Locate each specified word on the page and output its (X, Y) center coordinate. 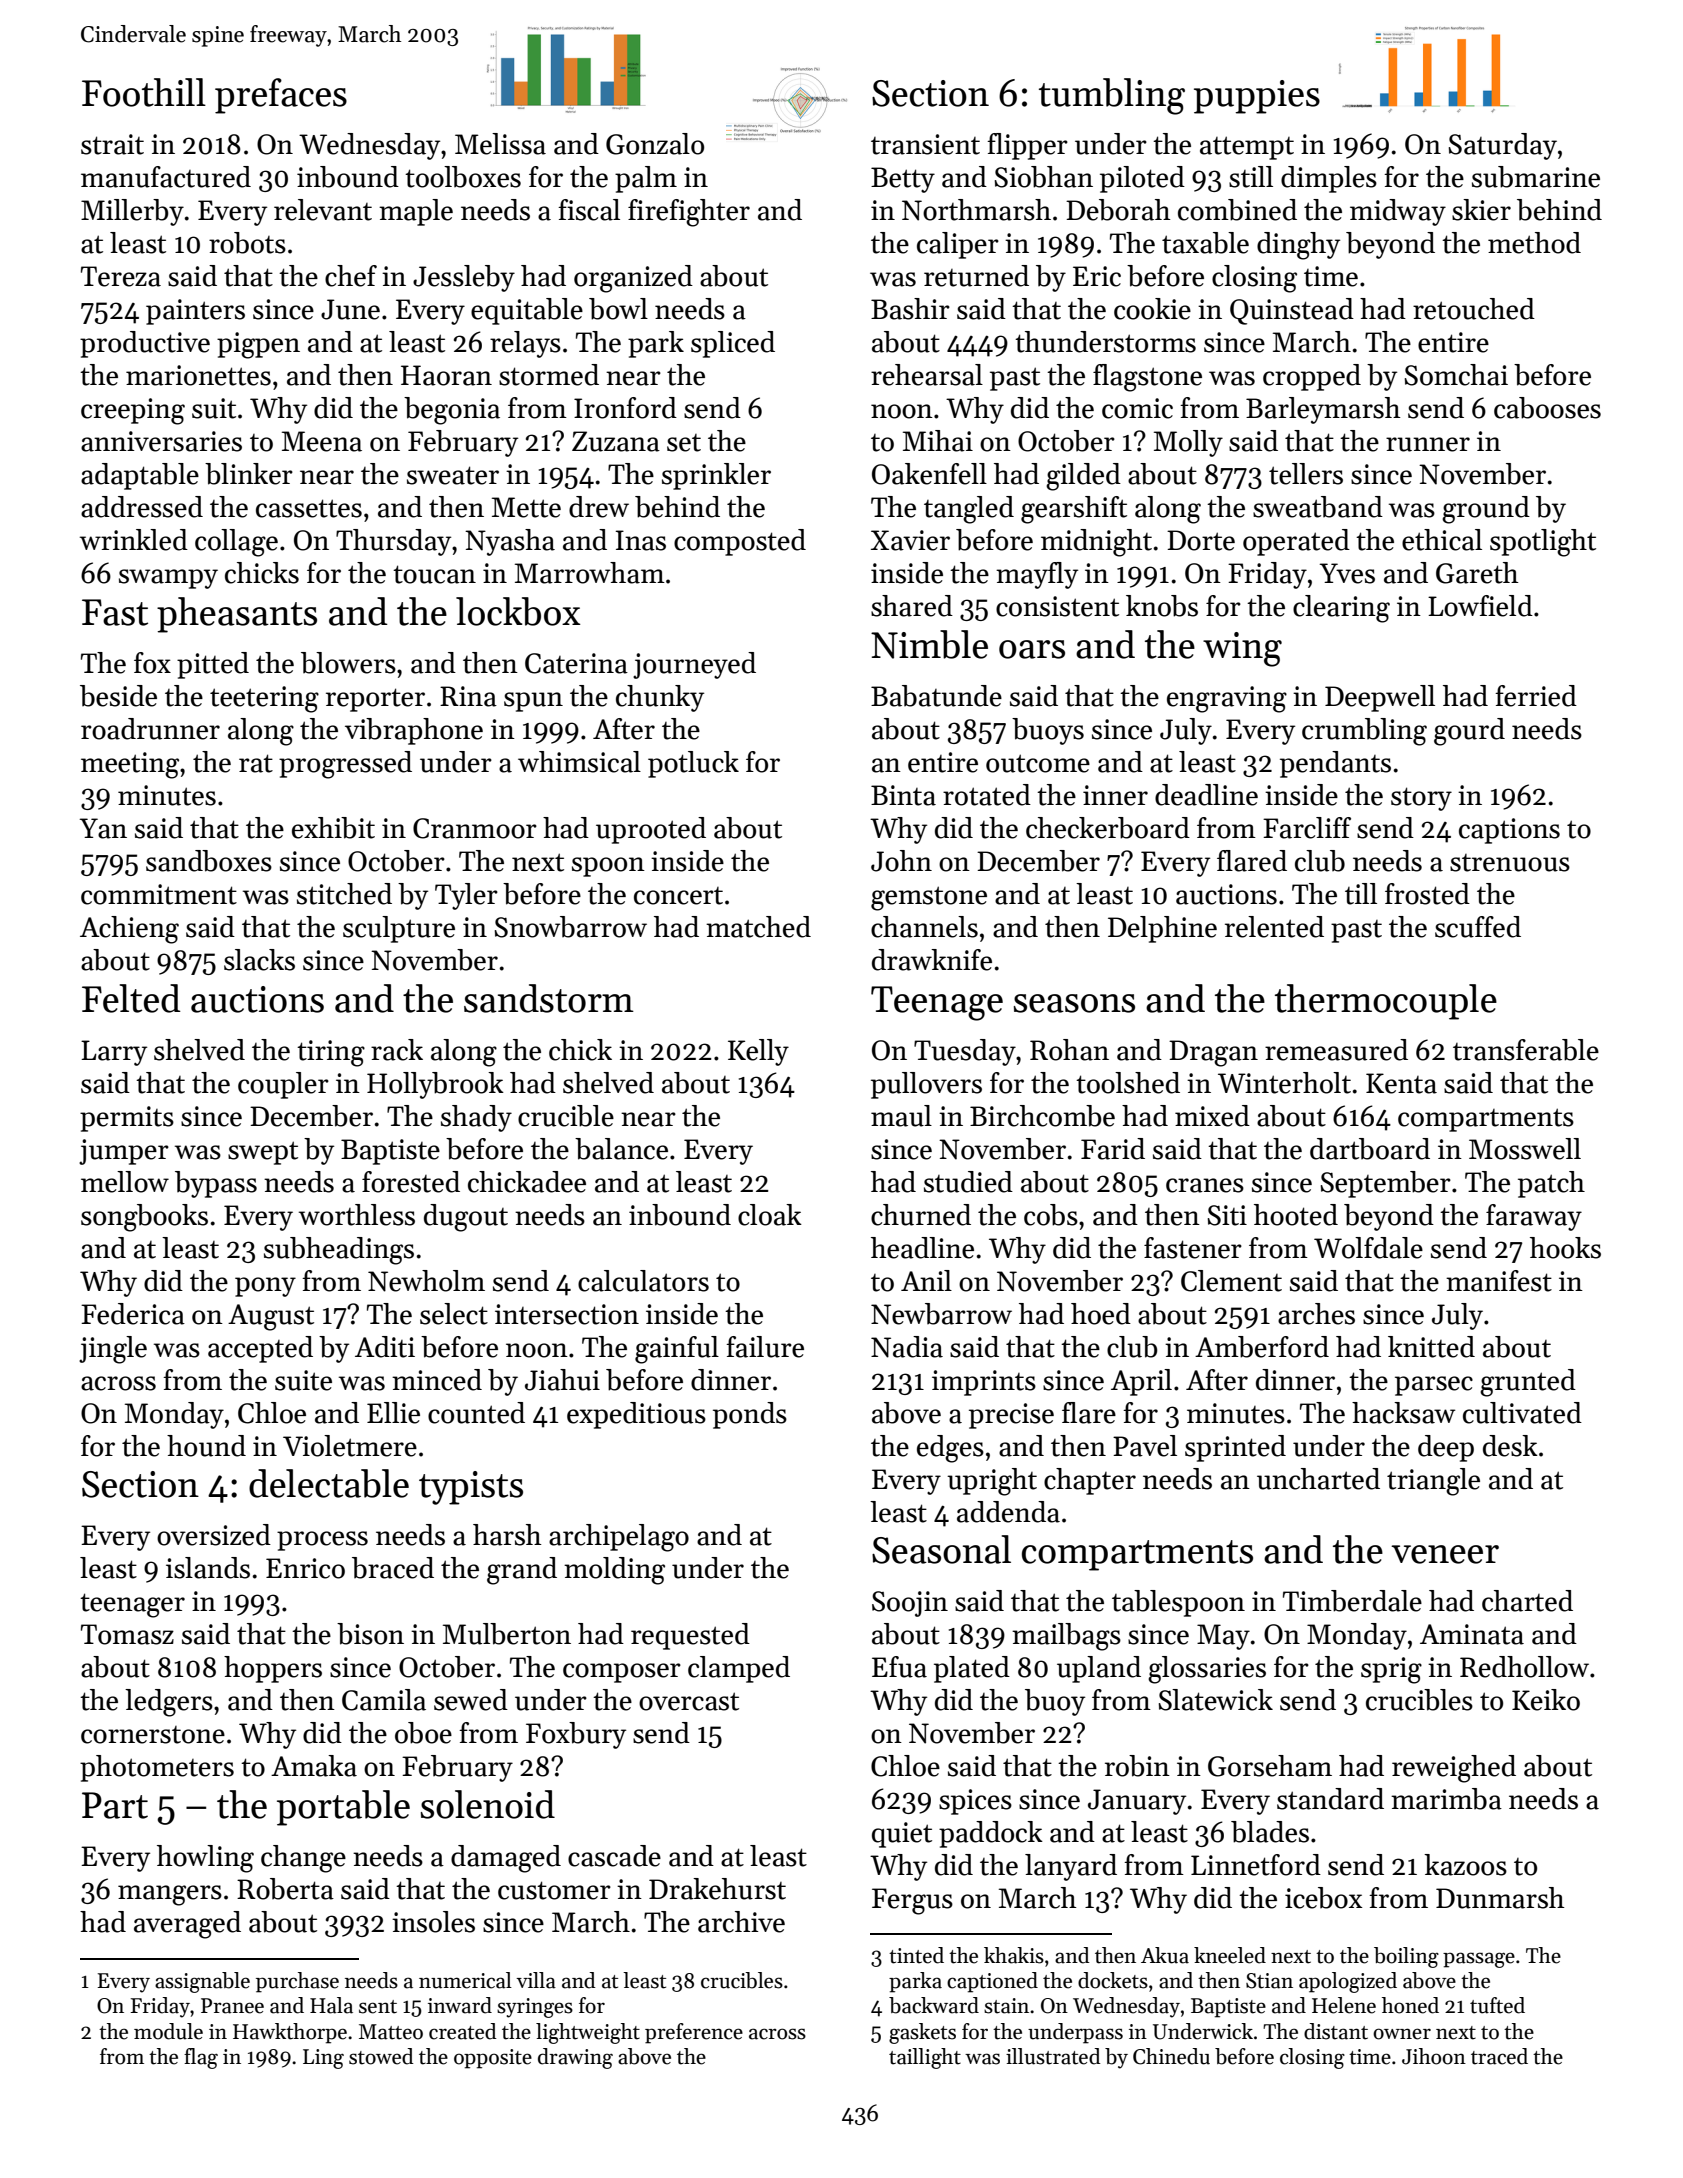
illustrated (1053, 2056)
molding (614, 1571)
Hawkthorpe (290, 2033)
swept (263, 1153)
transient (925, 144)
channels (924, 927)
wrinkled (134, 540)
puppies (1257, 97)
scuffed (1478, 927)
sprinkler (716, 476)
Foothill (144, 92)
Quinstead (1292, 311)
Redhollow (1524, 1667)
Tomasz (127, 1634)
